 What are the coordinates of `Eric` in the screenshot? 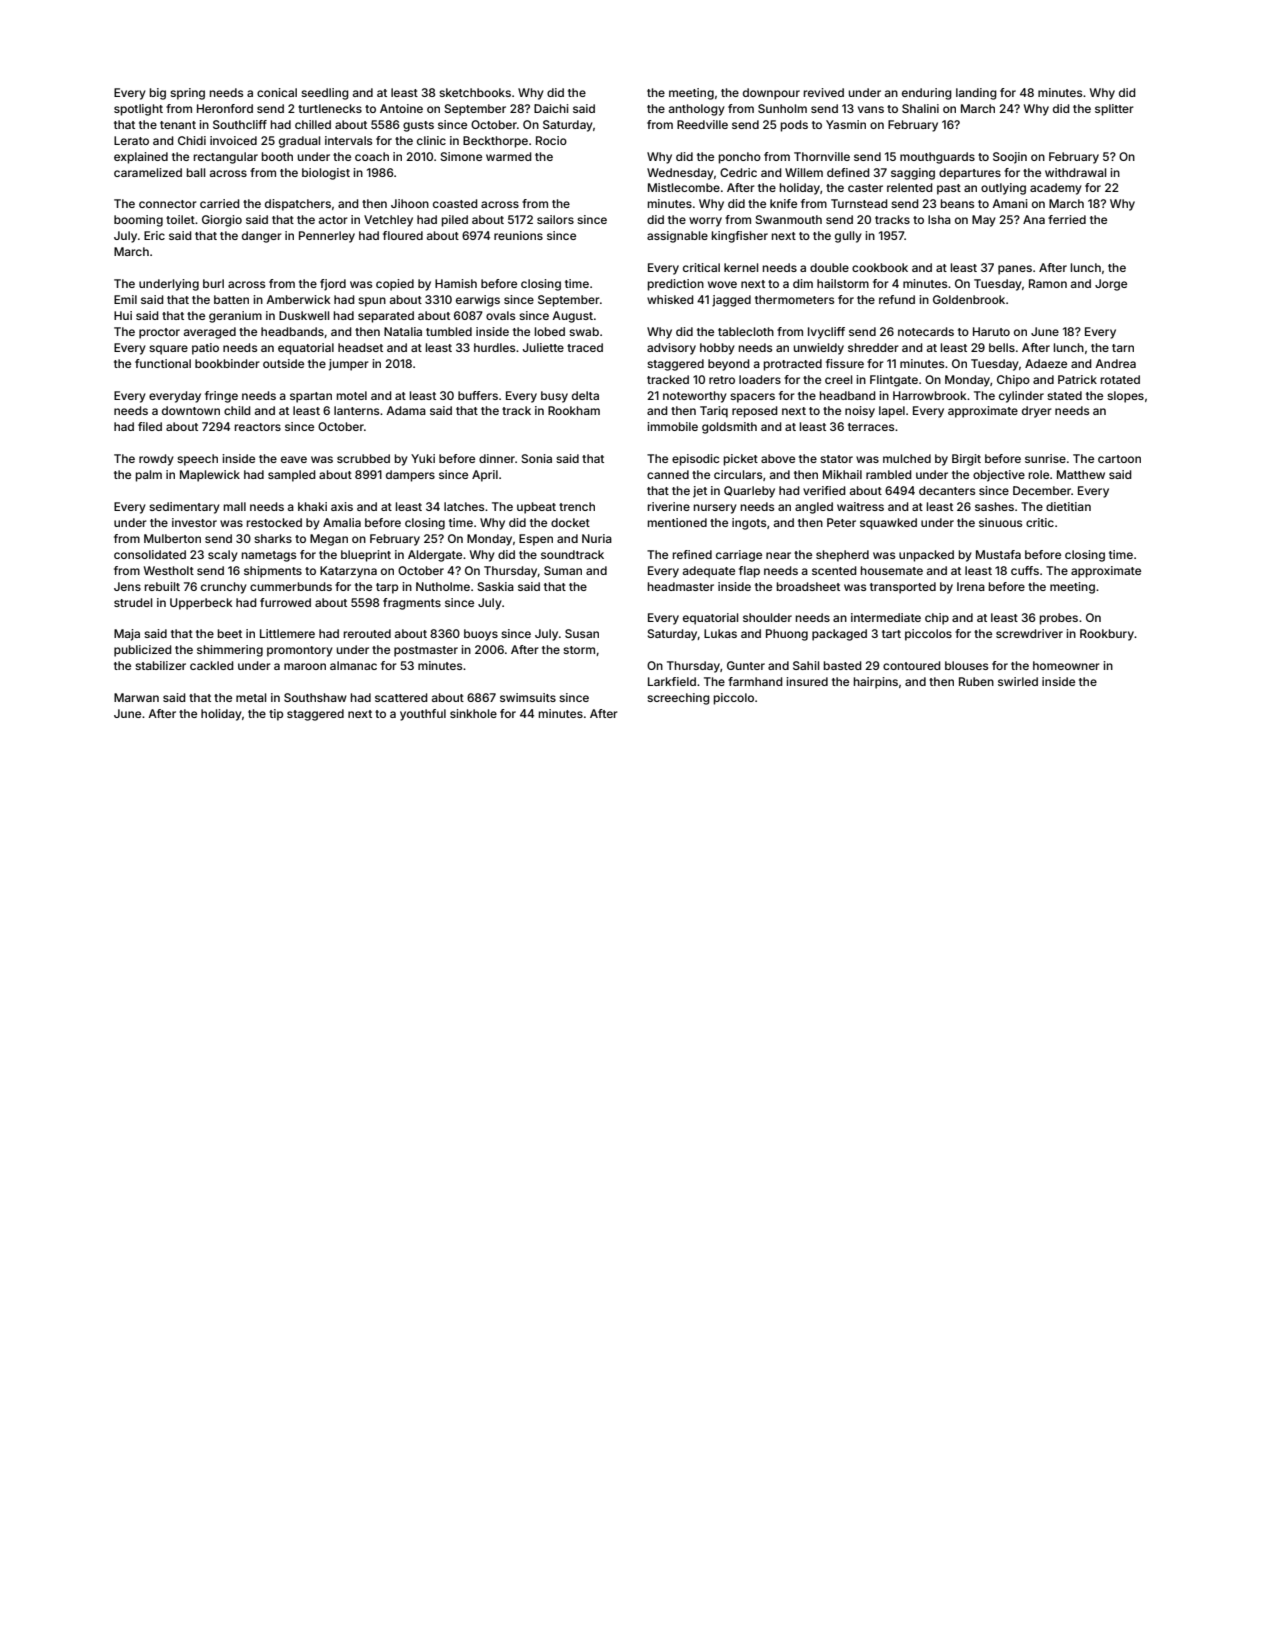 It's located at (154, 235).
